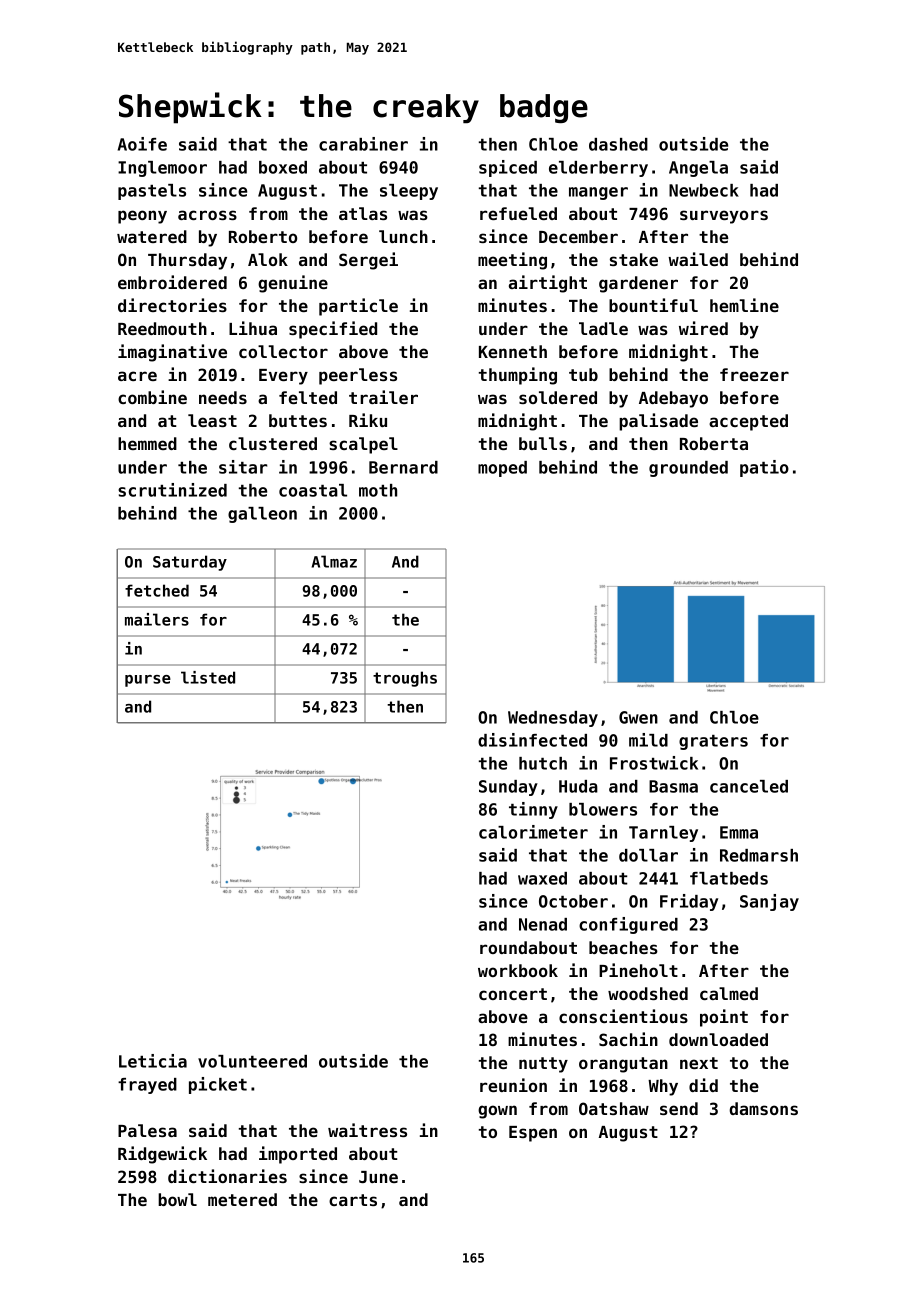  I want to click on patio, so click(764, 468).
